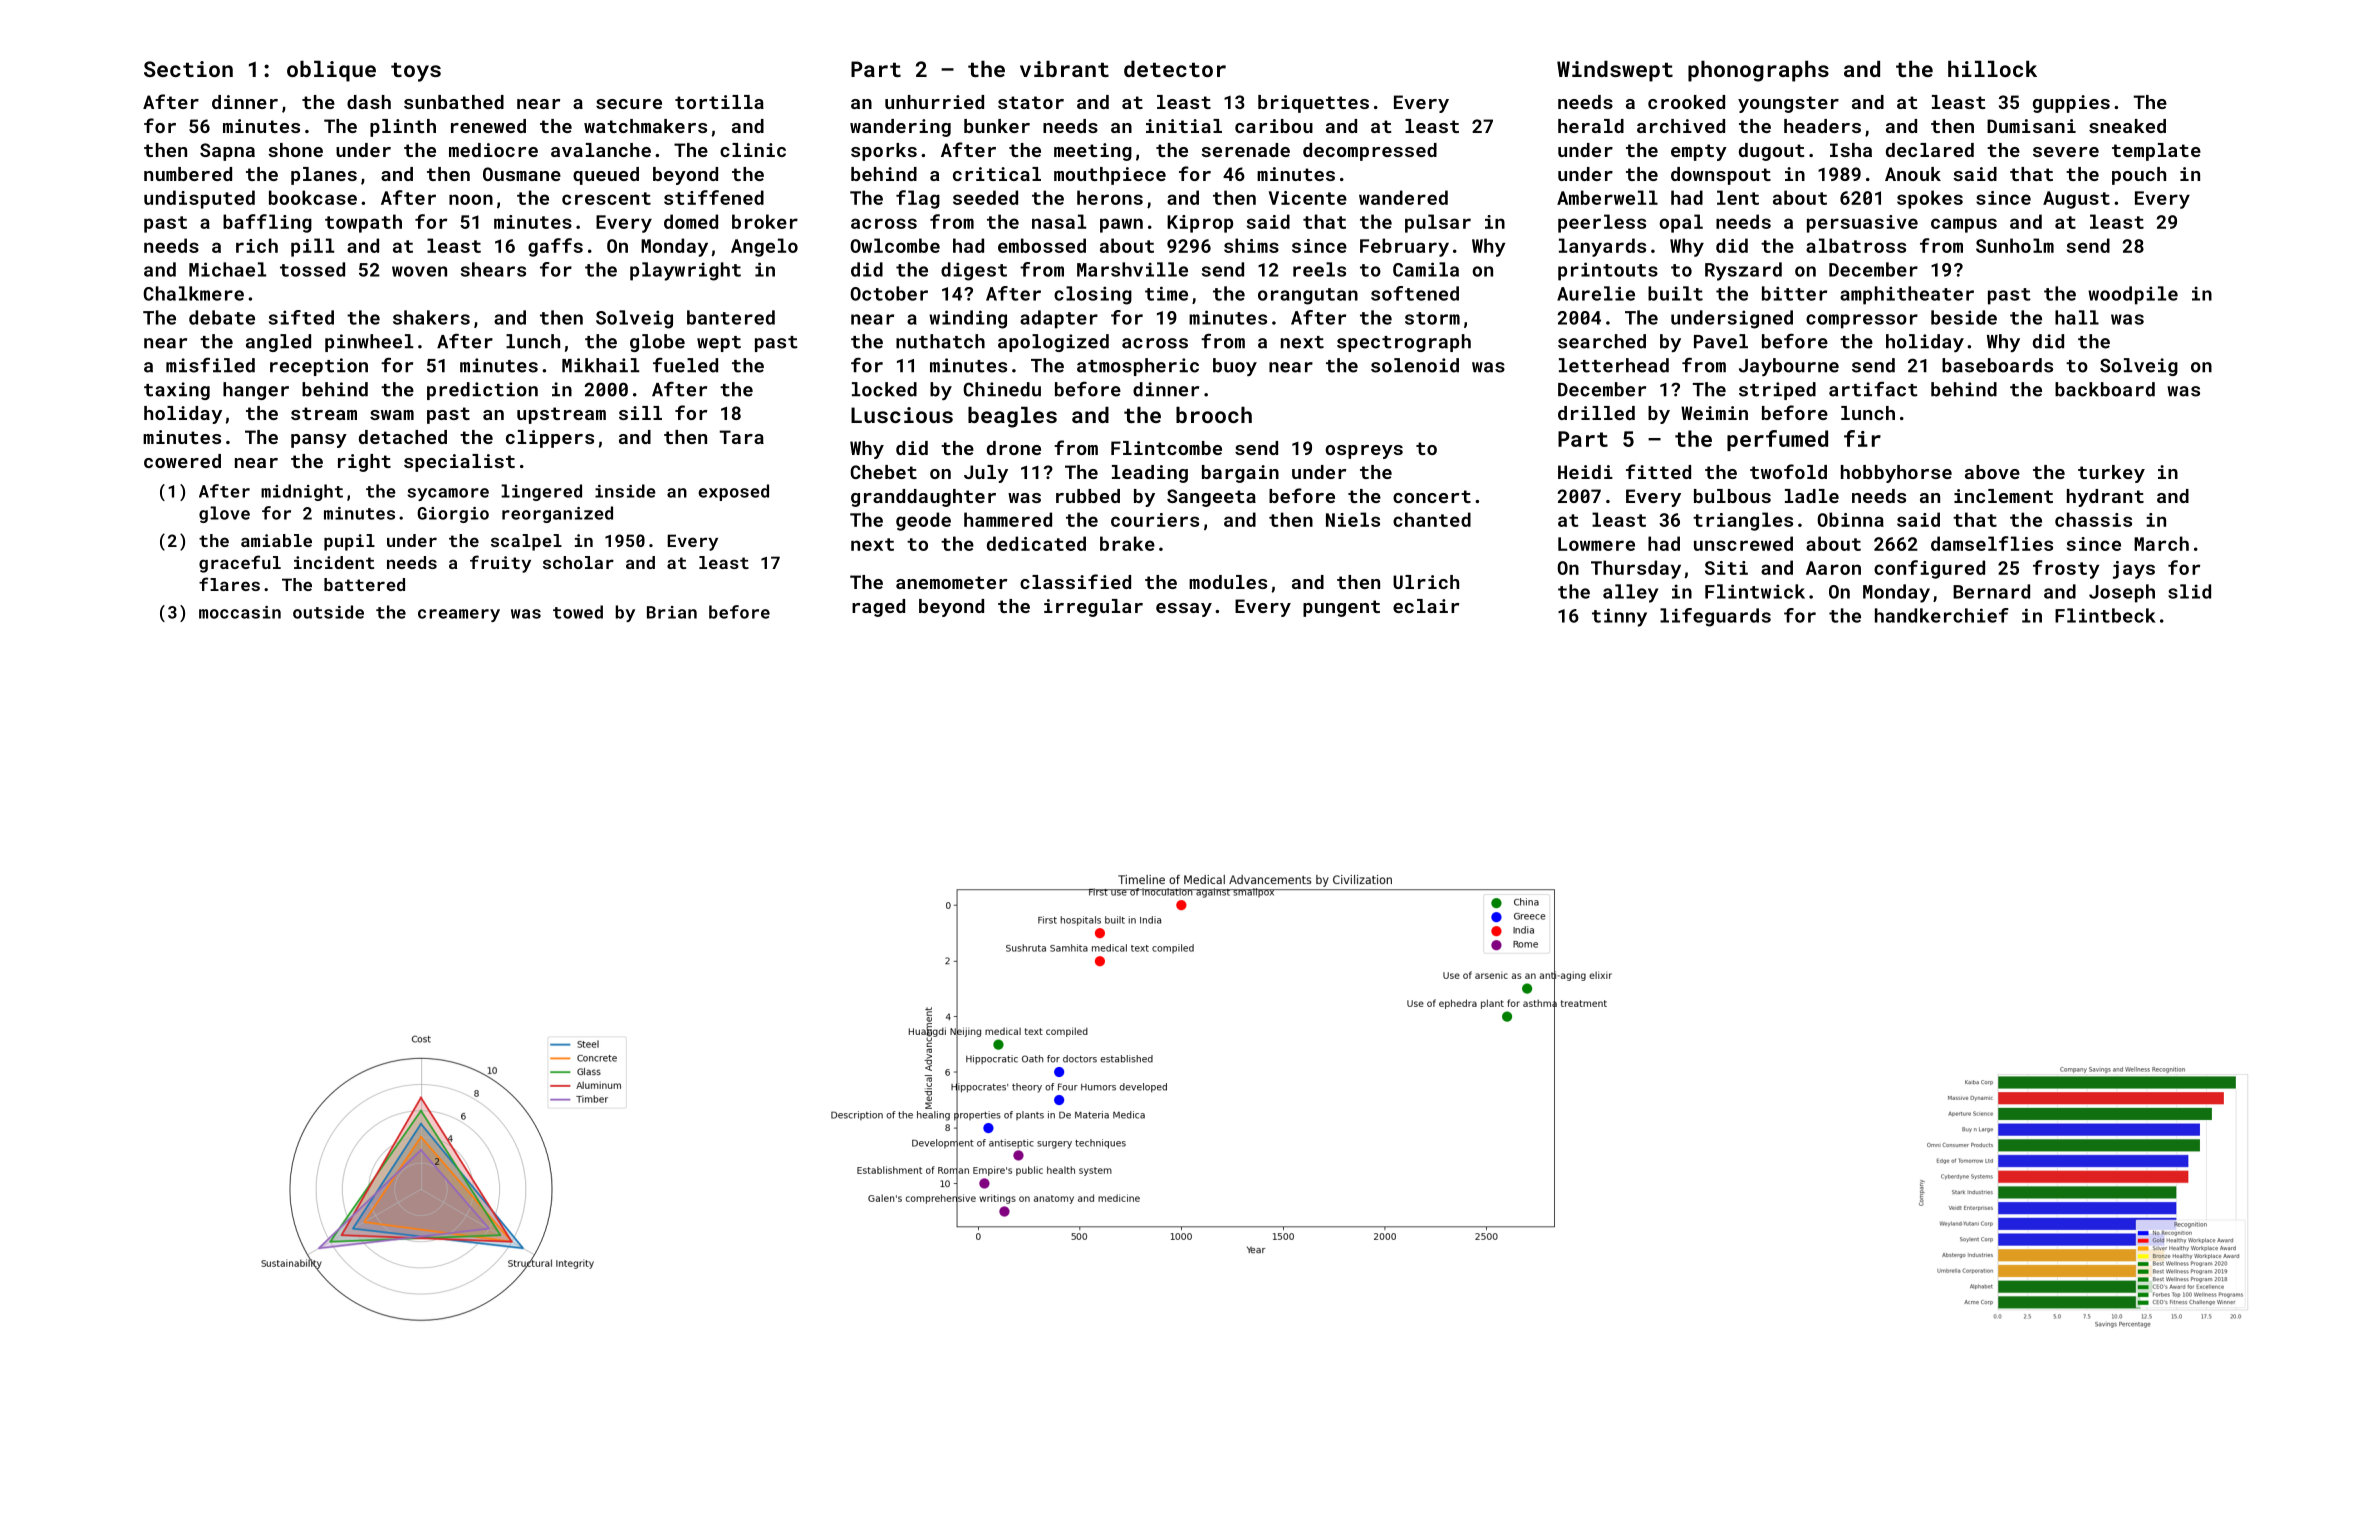 Image resolution: width=2365 pixels, height=1530 pixels. What do you see at coordinates (1619, 617) in the image?
I see `tinny` at bounding box center [1619, 617].
